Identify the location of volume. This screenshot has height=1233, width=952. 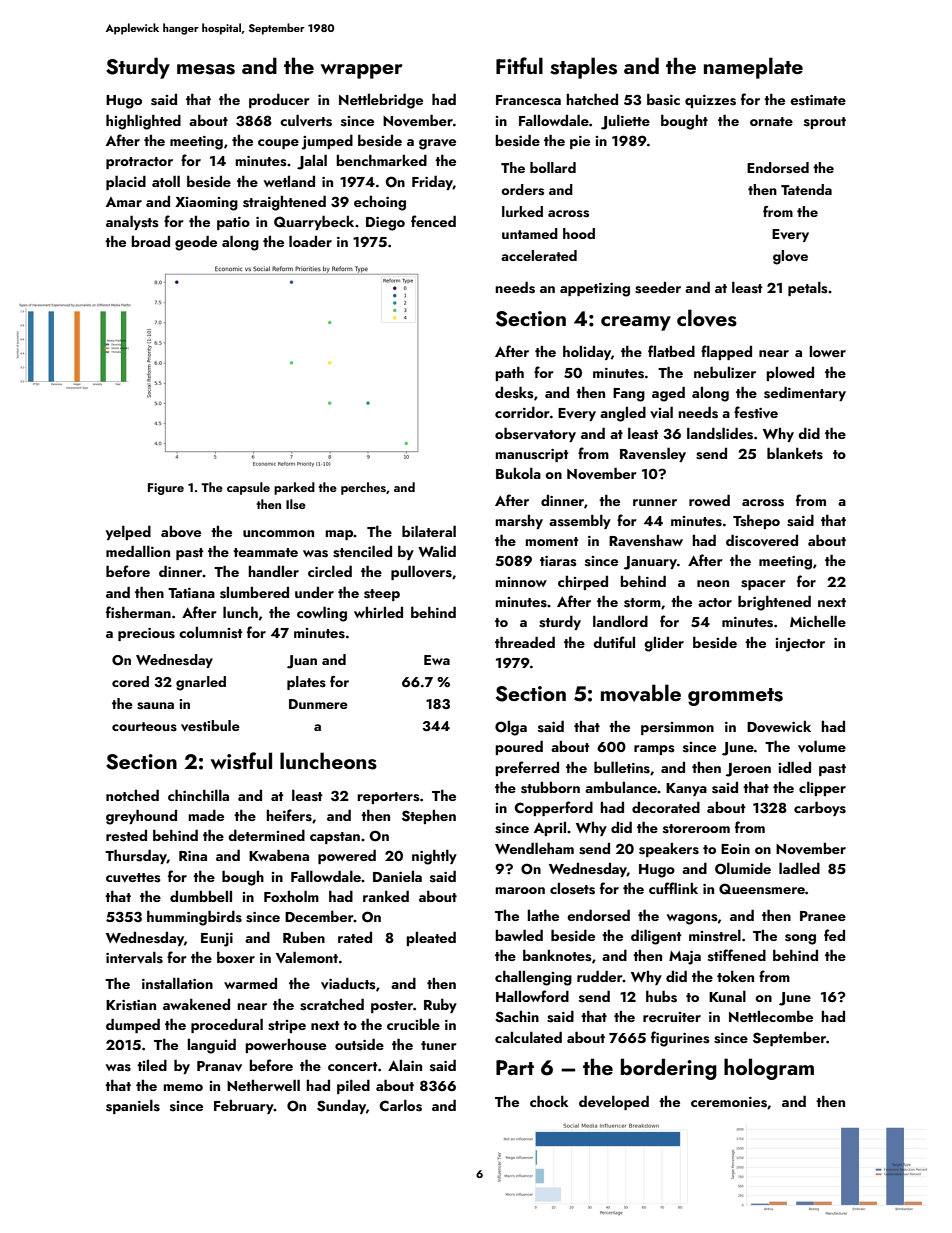
(822, 746).
